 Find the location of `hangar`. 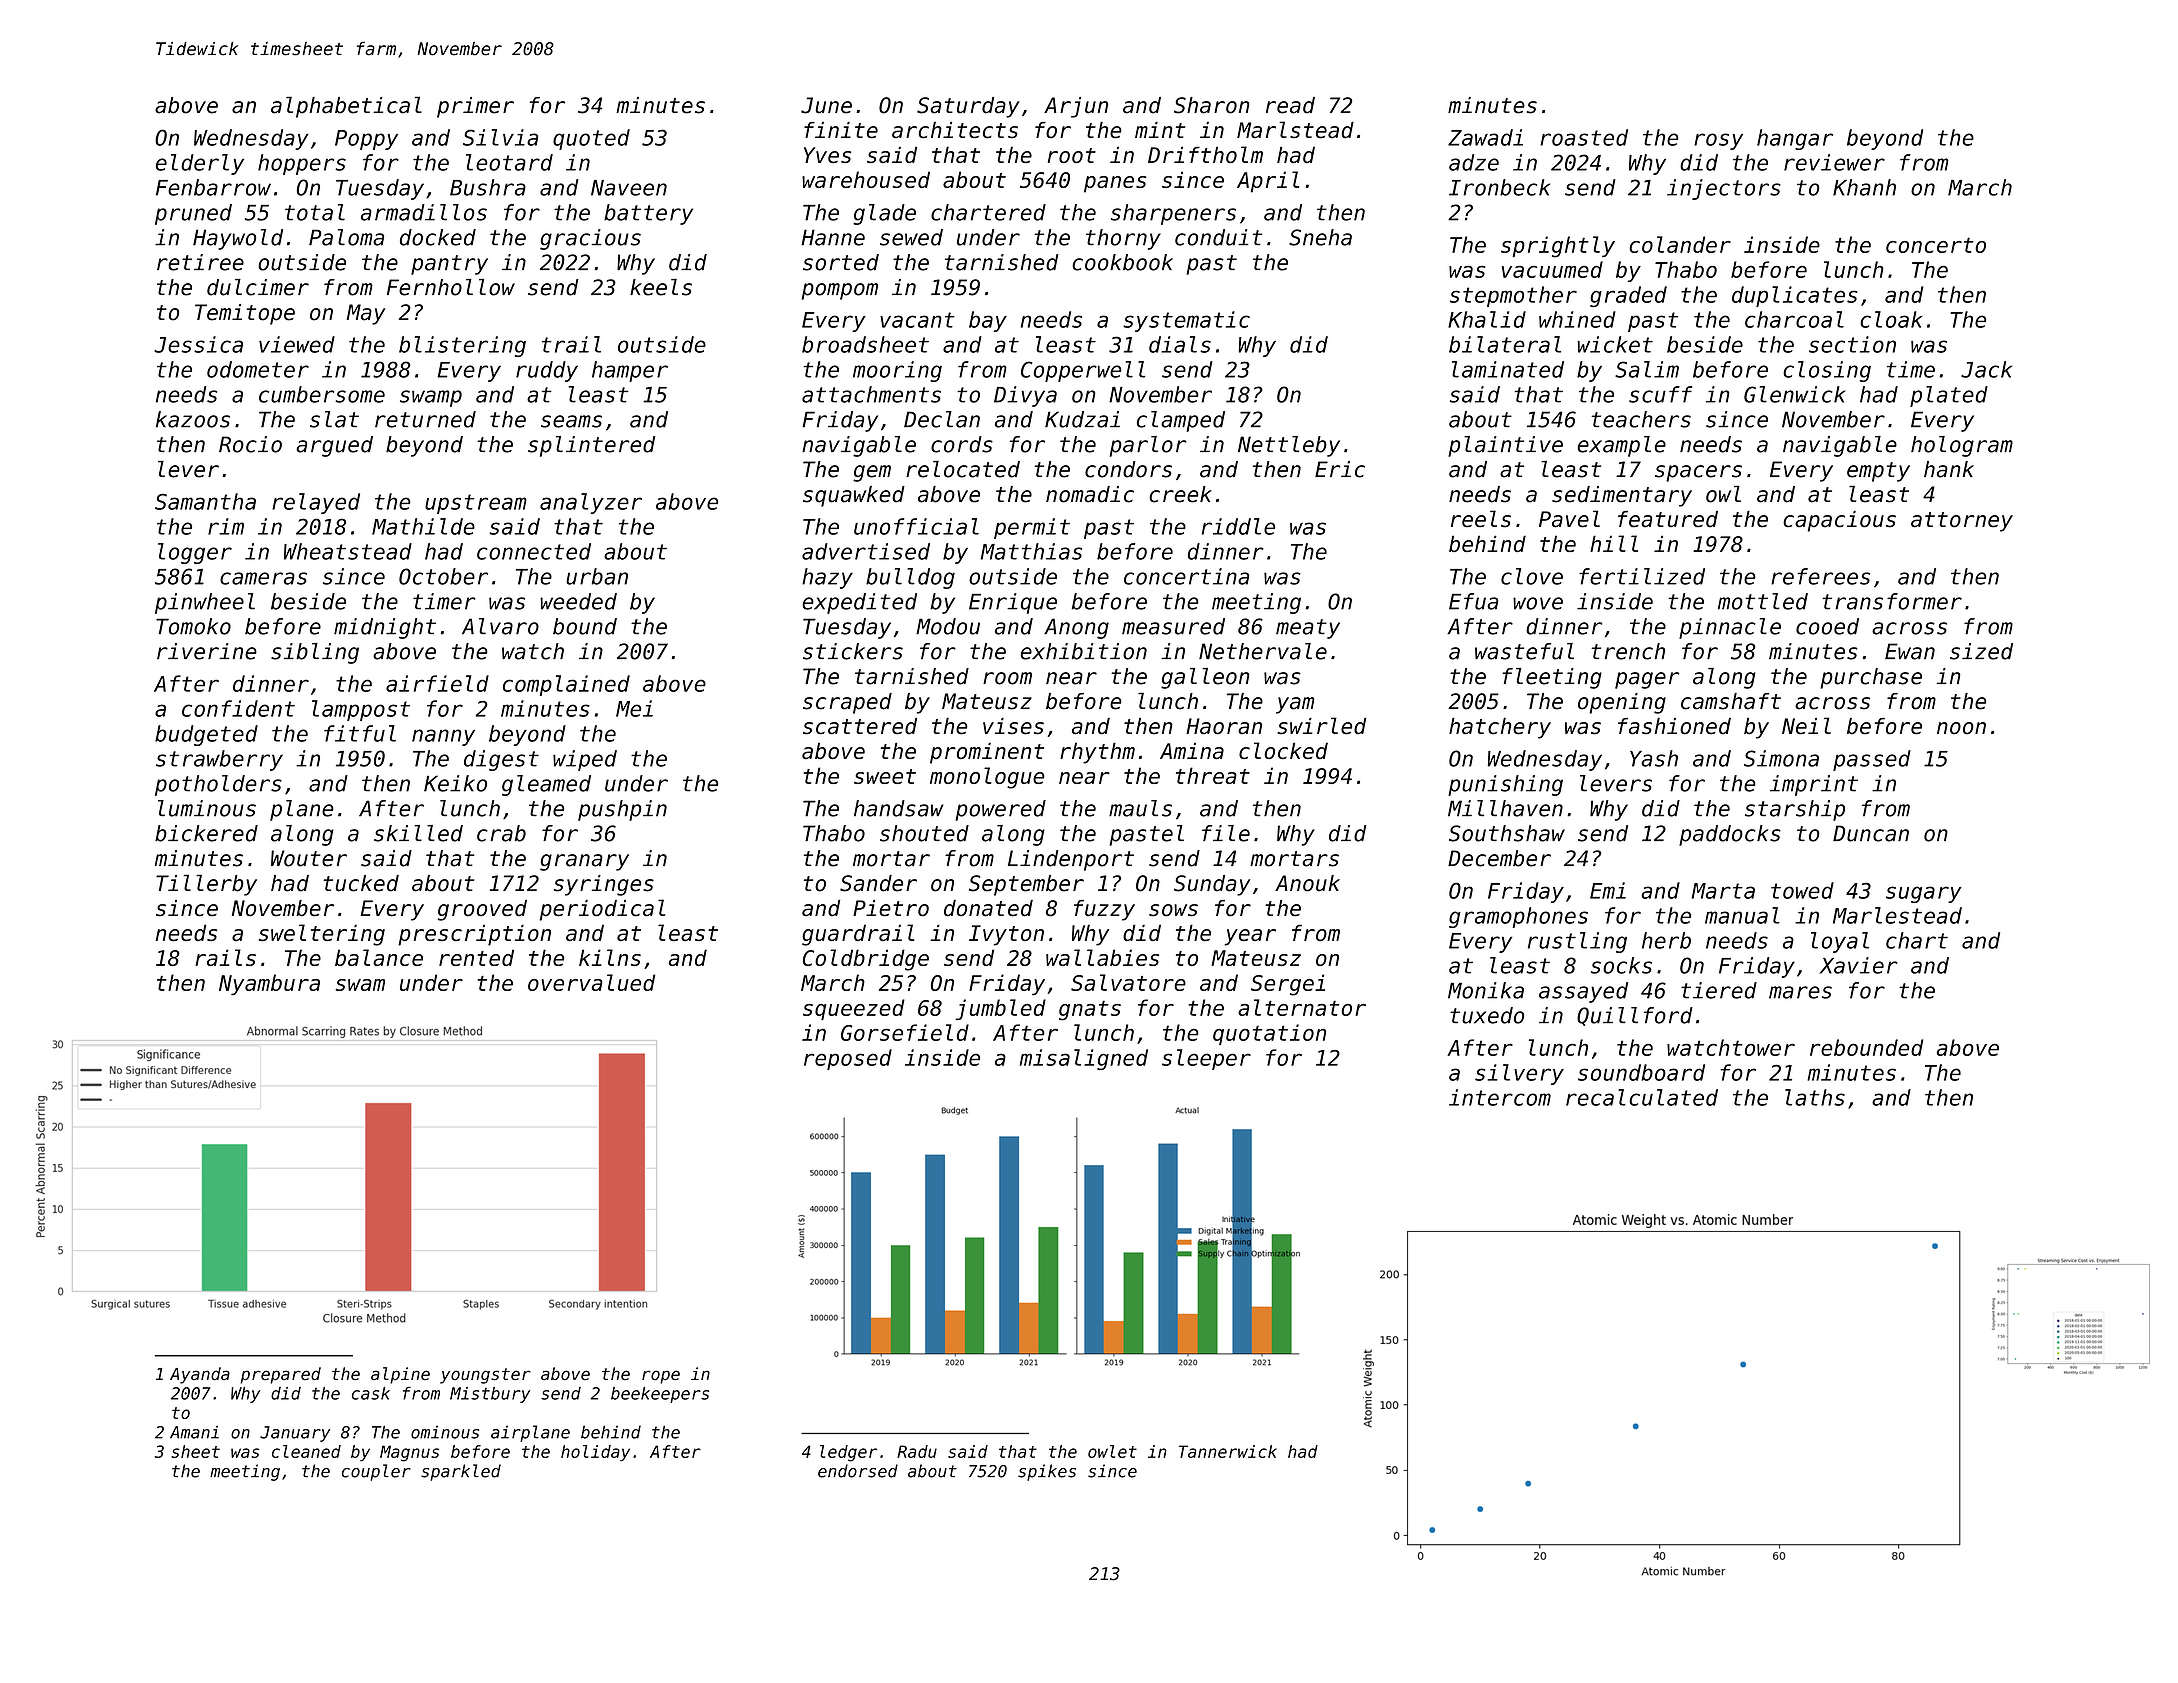

hangar is located at coordinates (1795, 139).
